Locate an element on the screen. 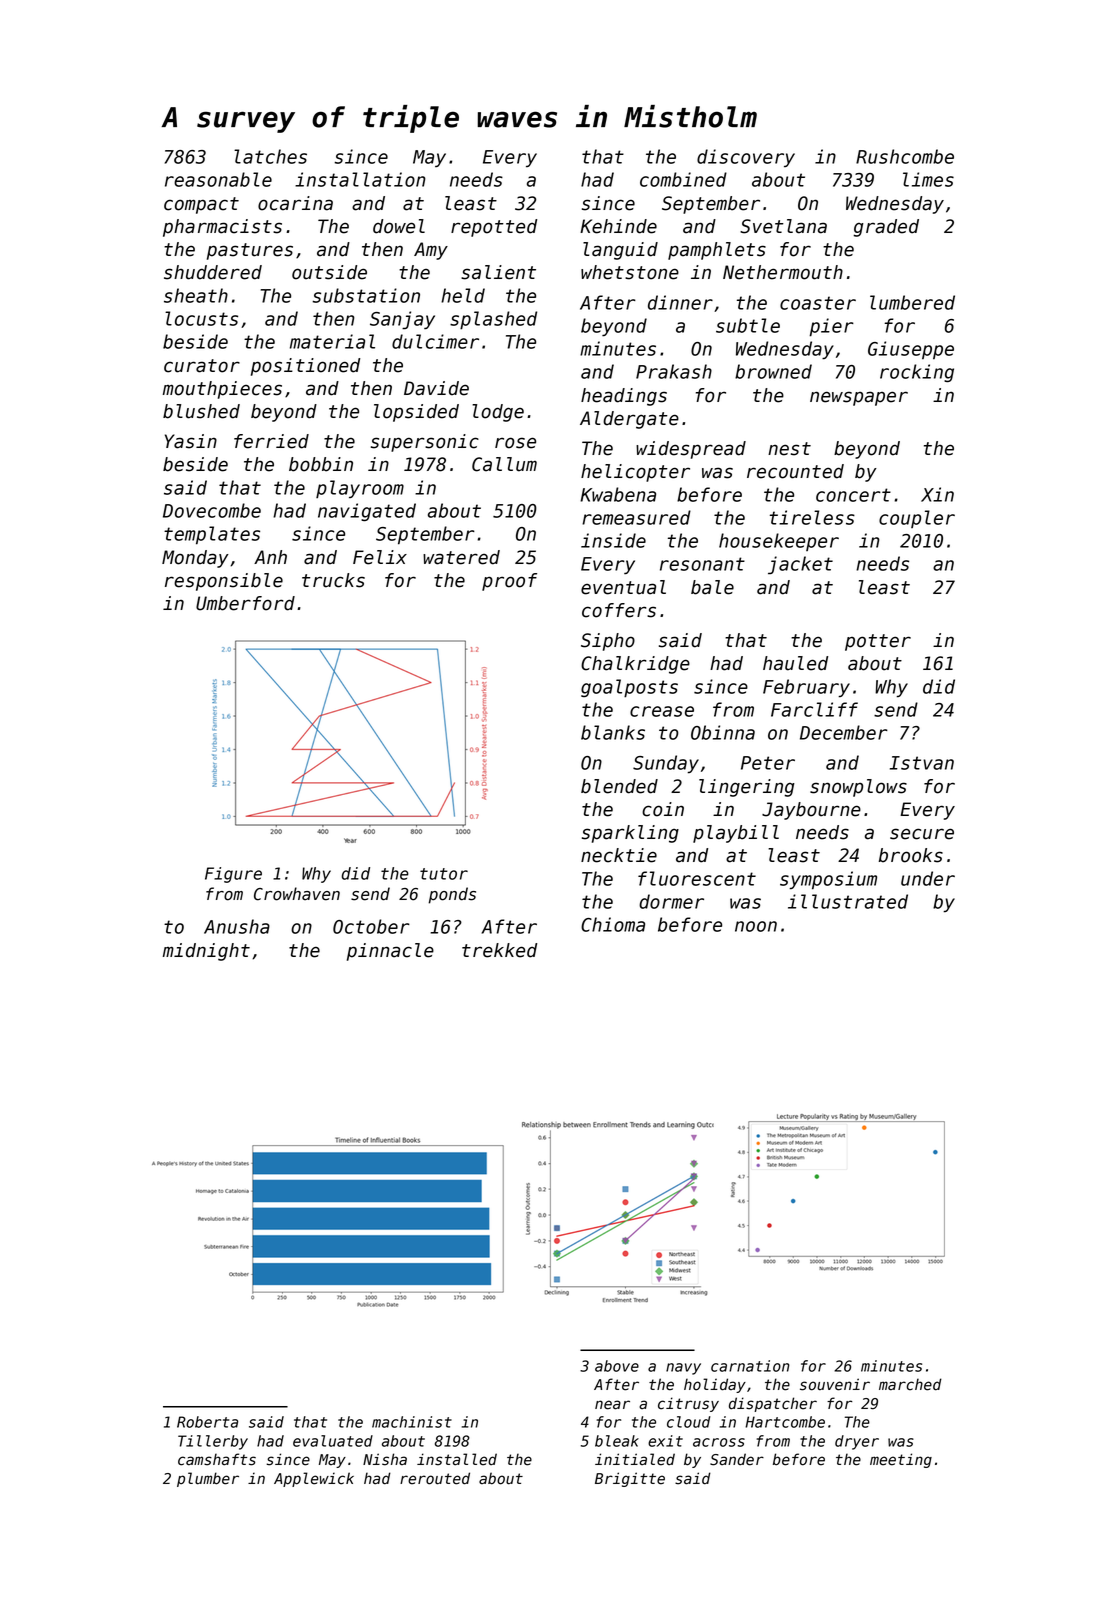 This screenshot has width=1118, height=1620. Rushcombe is located at coordinates (905, 156).
